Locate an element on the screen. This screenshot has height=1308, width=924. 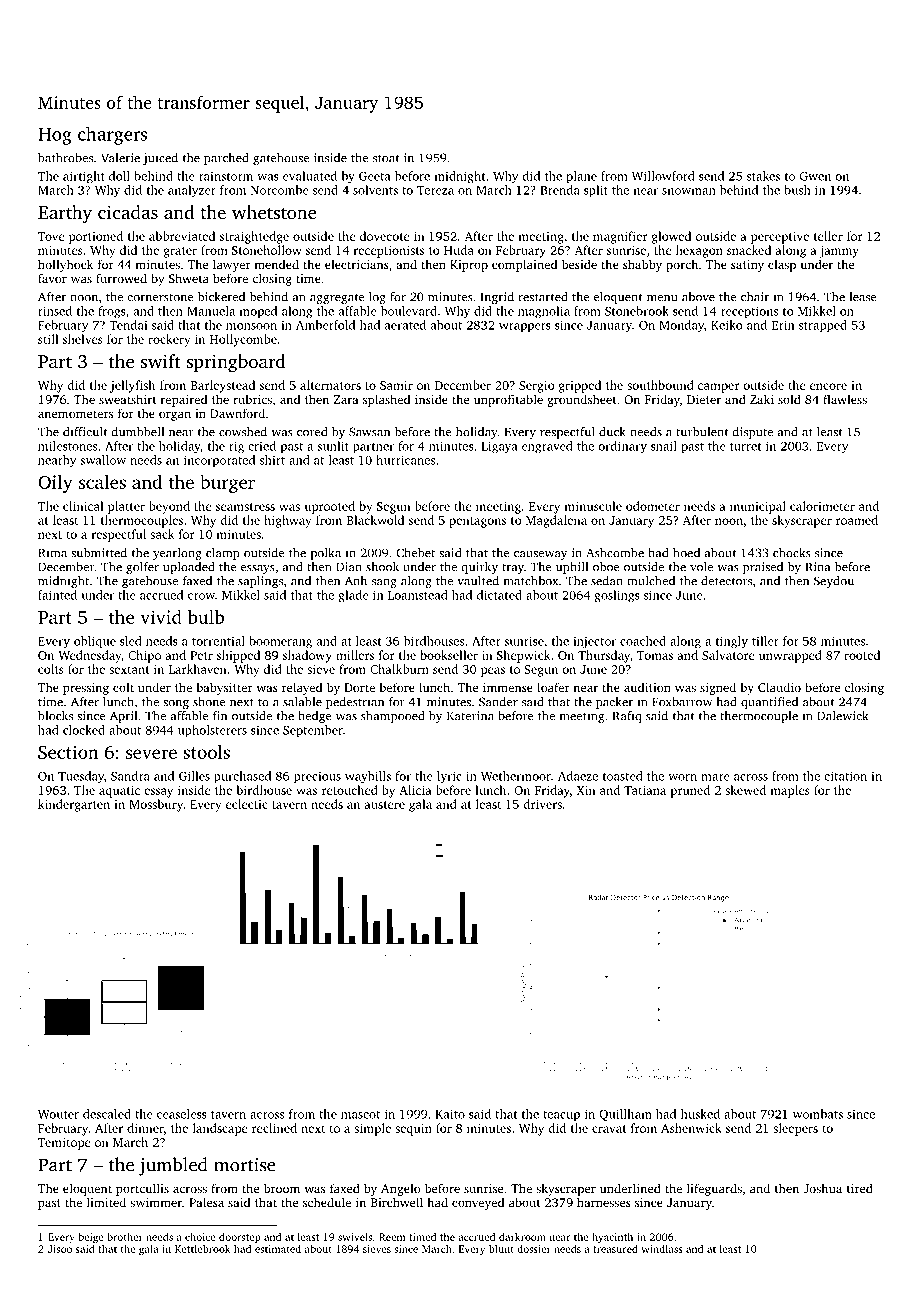
dumbbell is located at coordinates (137, 432).
